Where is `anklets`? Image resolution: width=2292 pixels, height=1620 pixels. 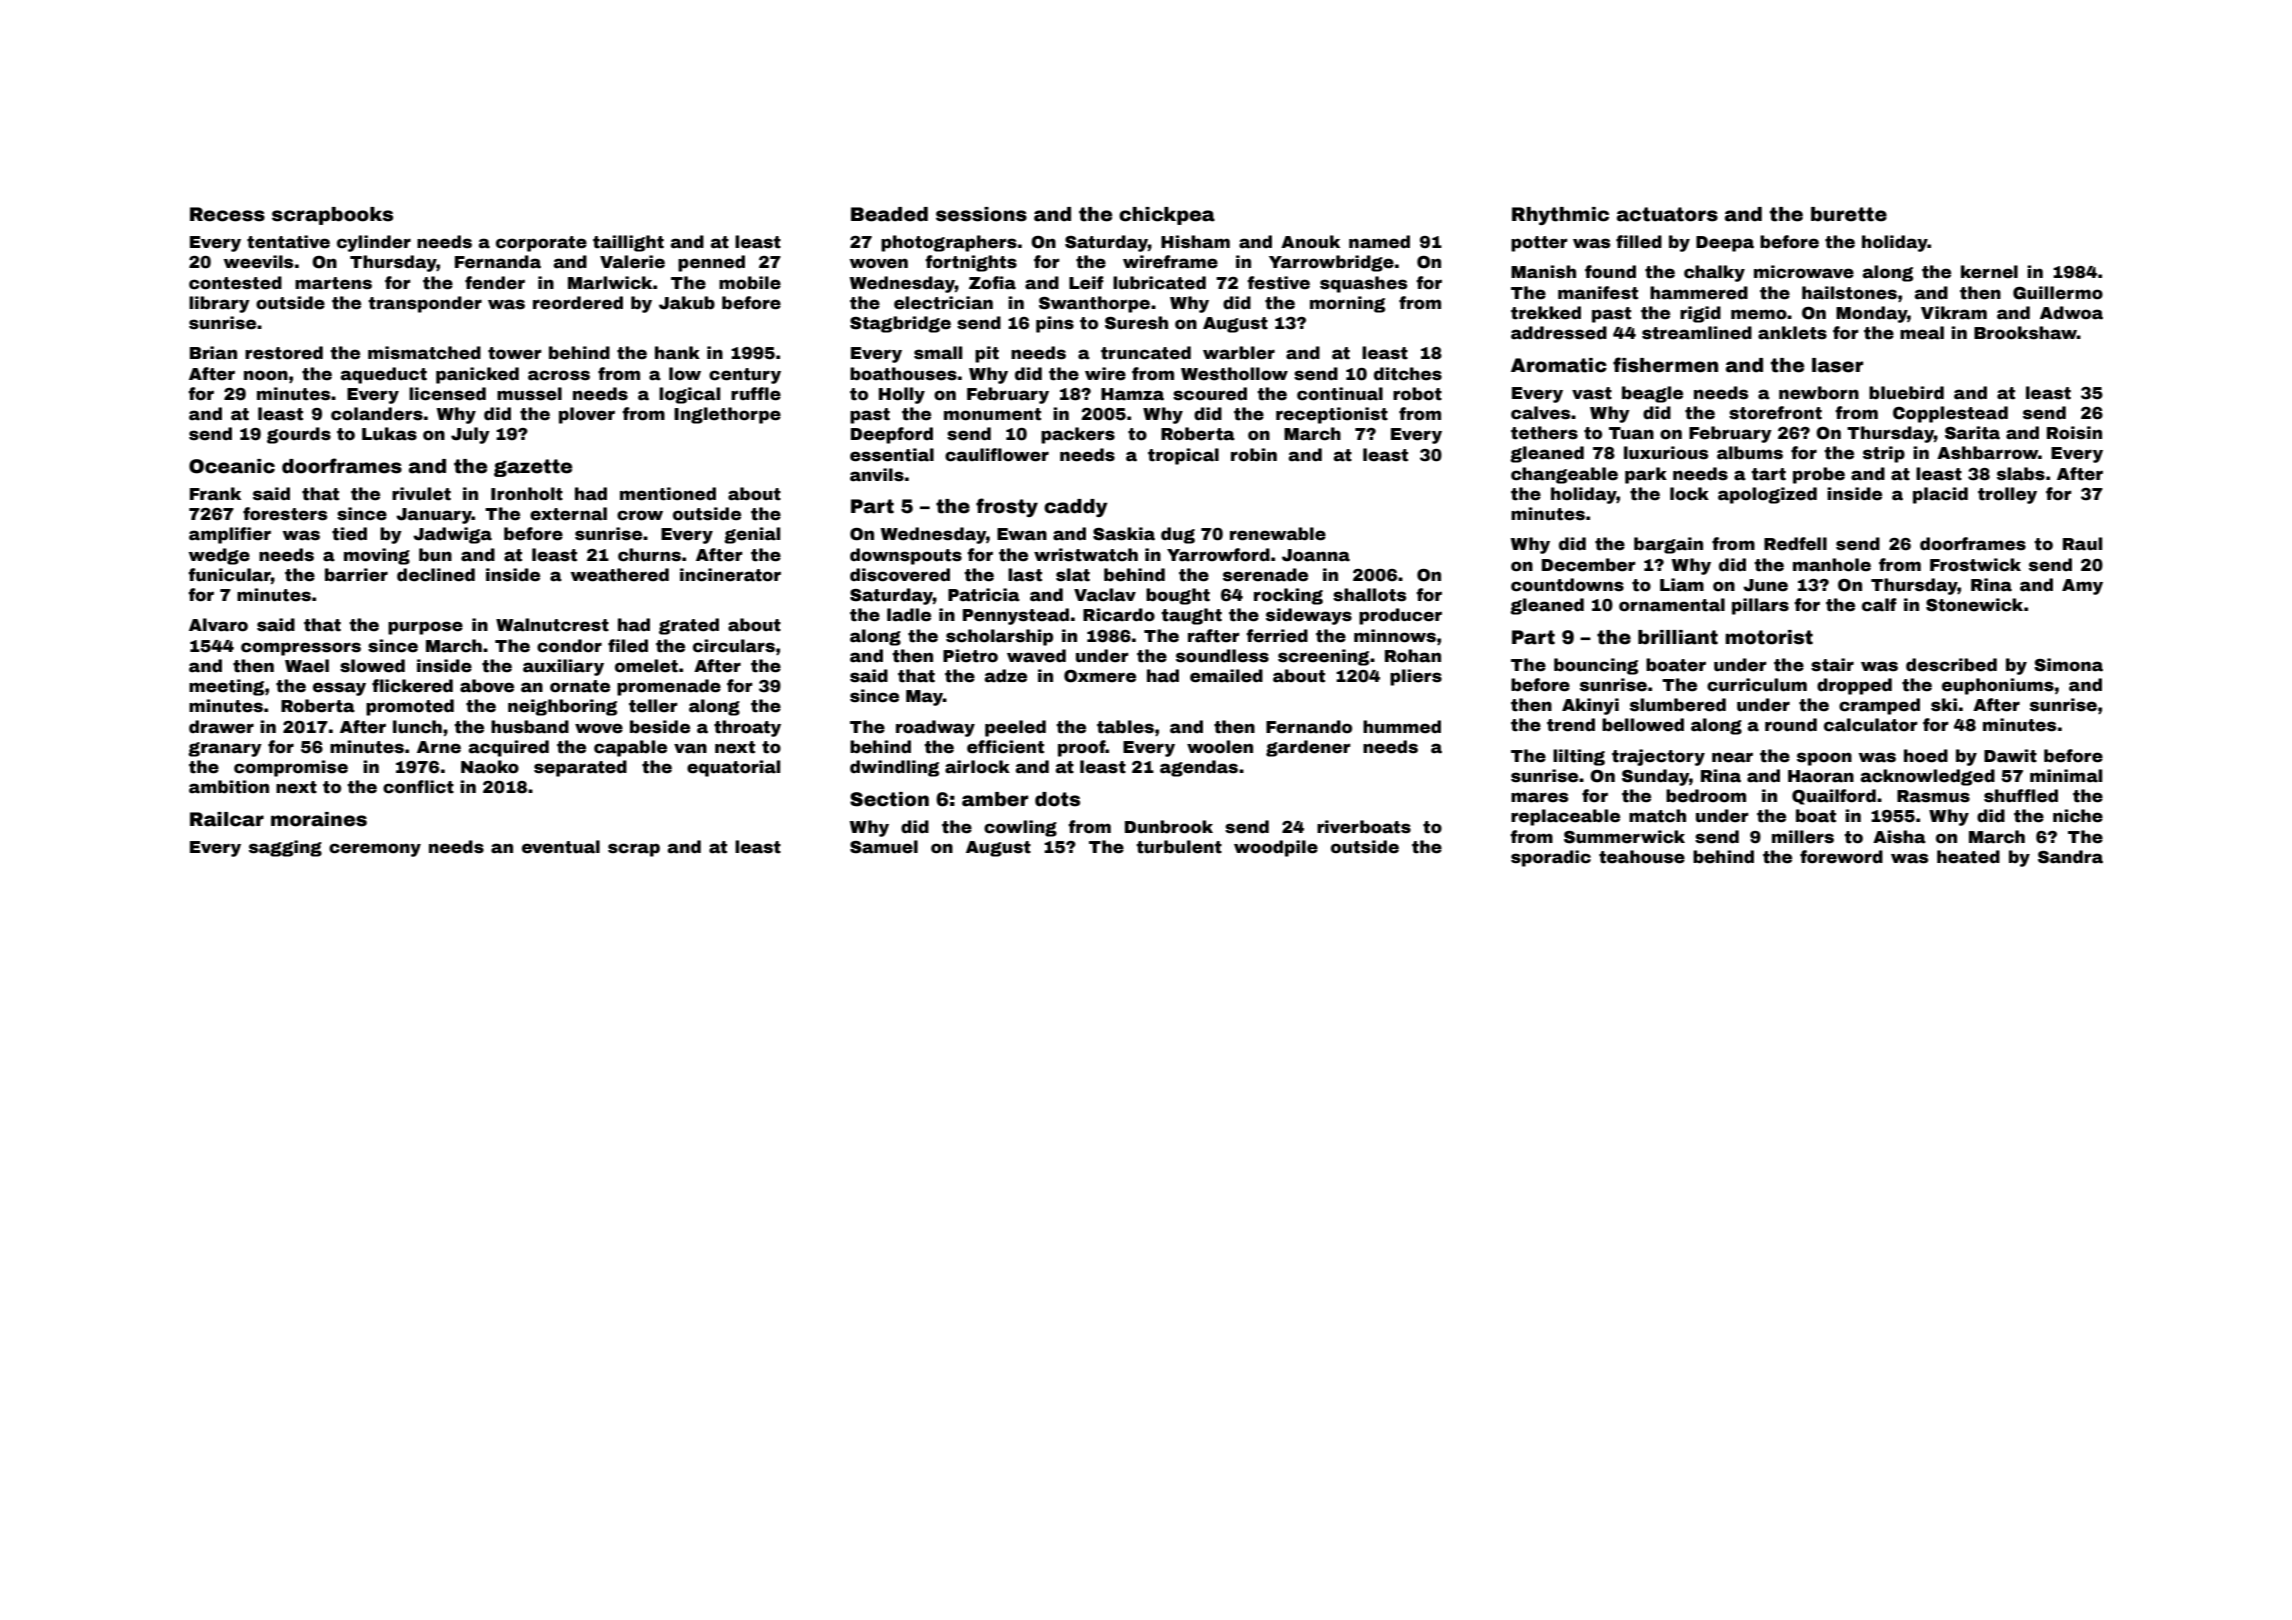
anklets is located at coordinates (1792, 333).
